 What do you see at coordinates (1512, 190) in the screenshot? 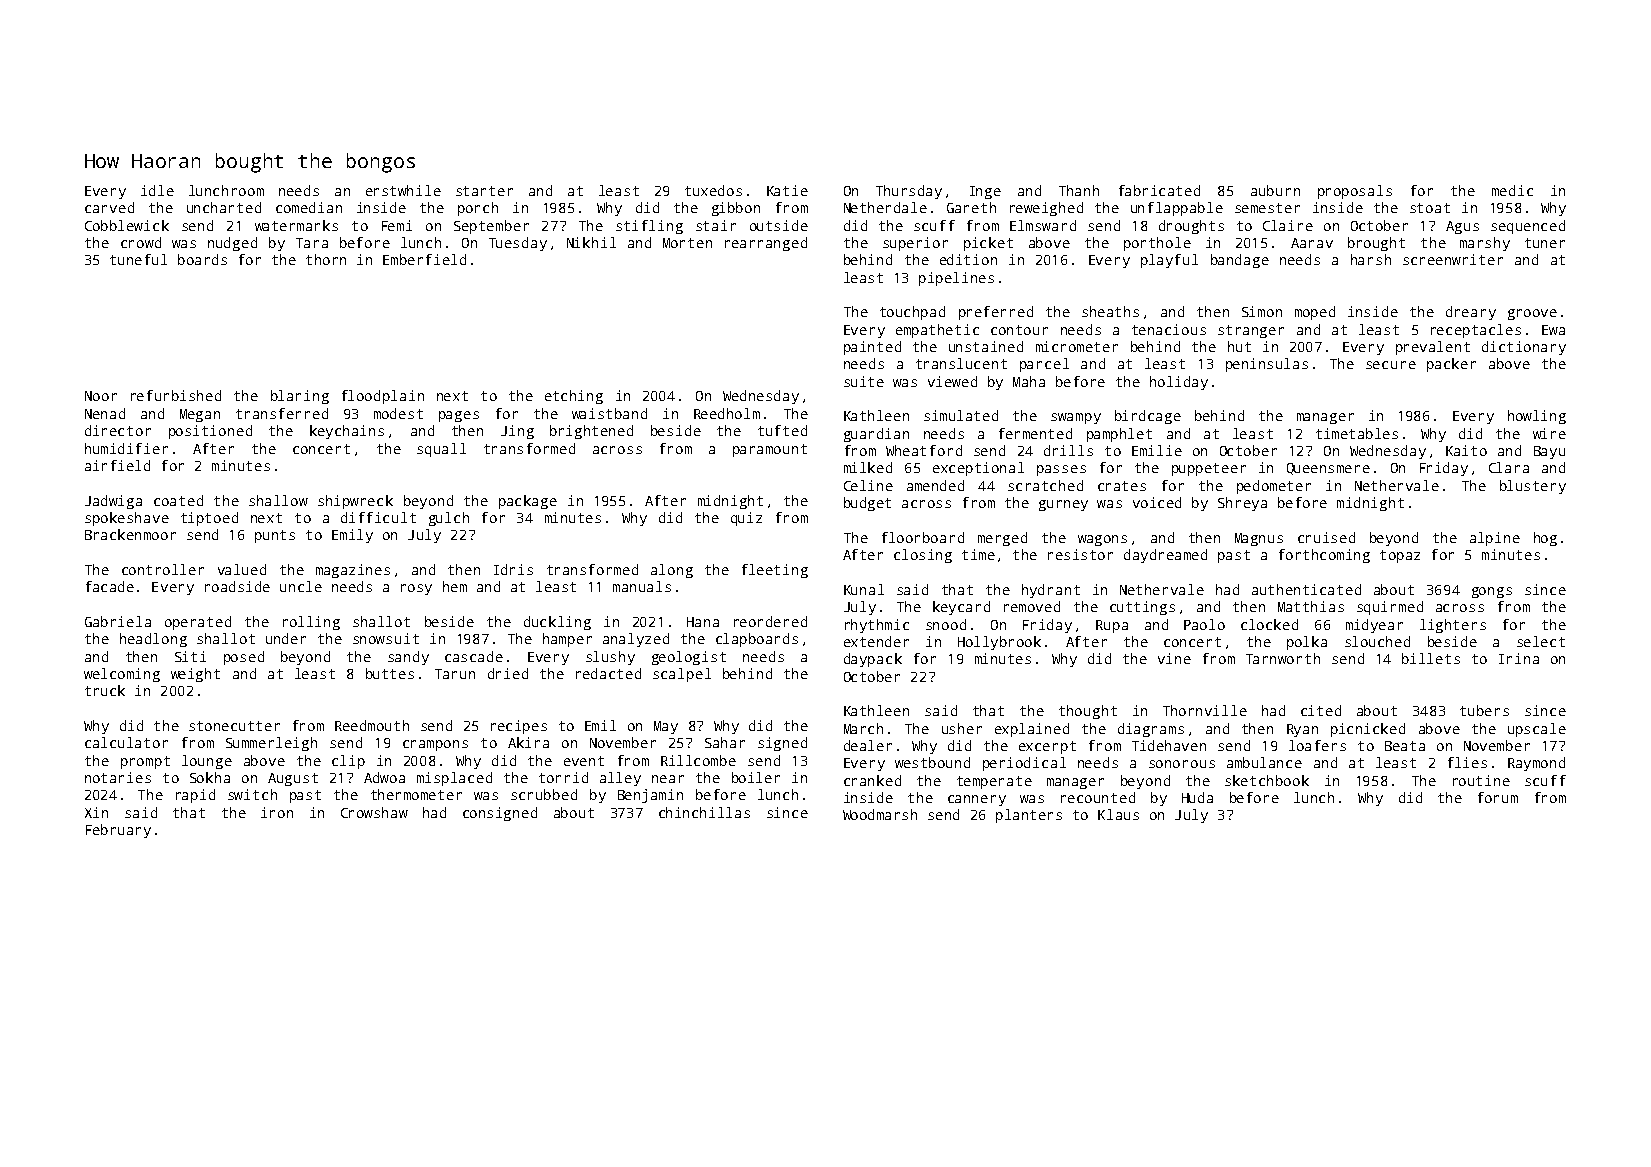
I see `medic` at bounding box center [1512, 190].
